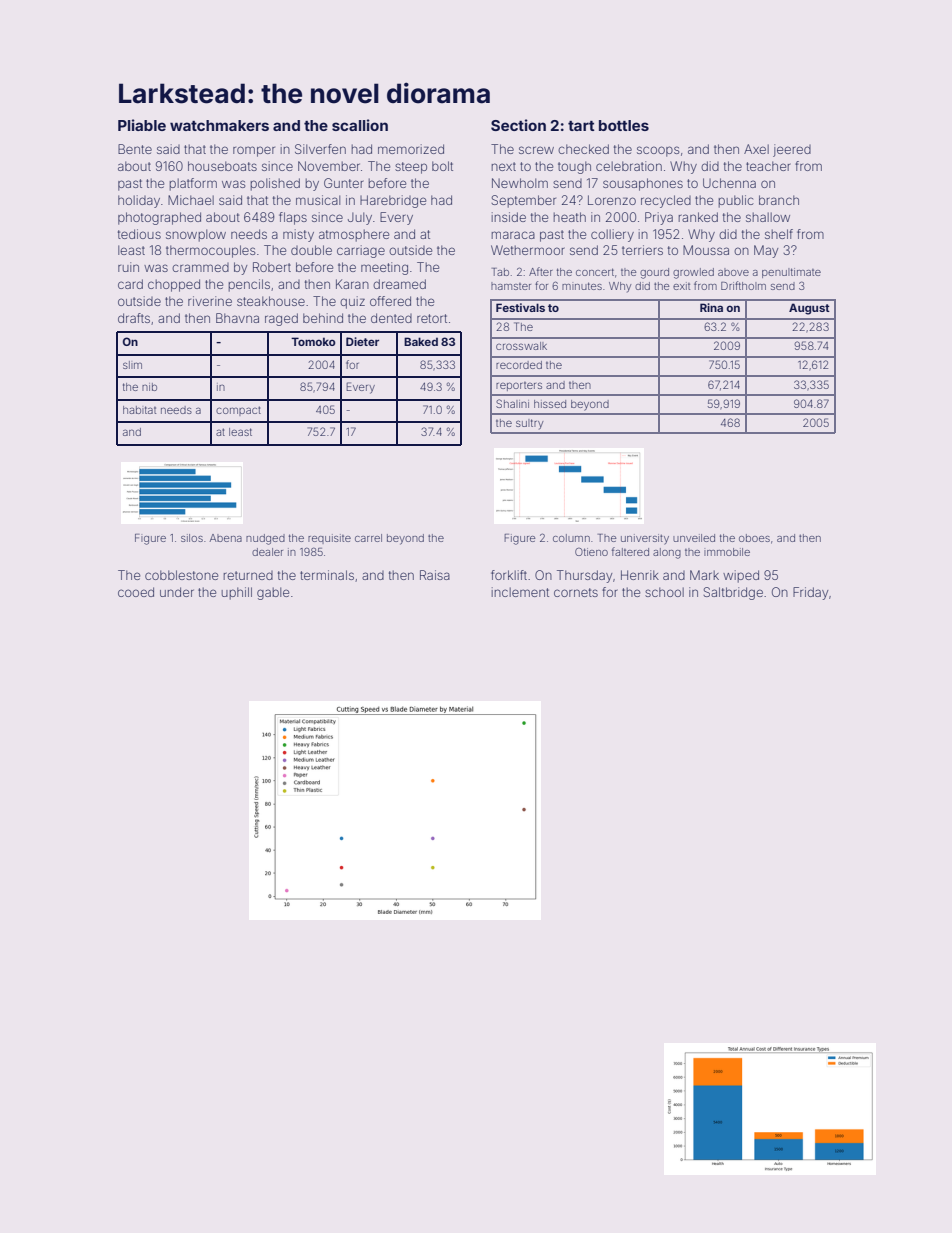 The height and width of the screenshot is (1233, 952). I want to click on pencils, so click(249, 285).
